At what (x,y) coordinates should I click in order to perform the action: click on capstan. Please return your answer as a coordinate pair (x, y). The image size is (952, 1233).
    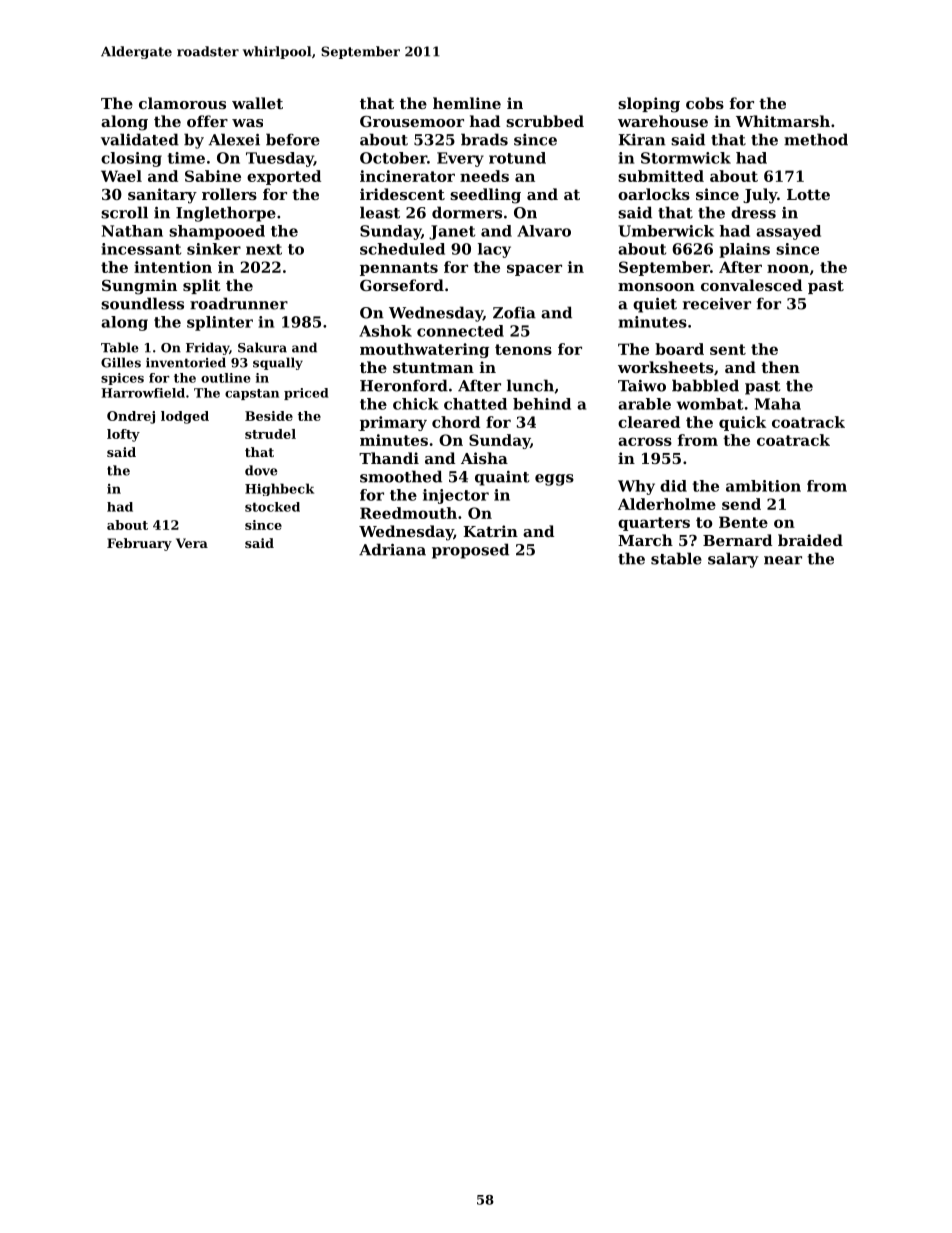
    Looking at the image, I should click on (252, 394).
